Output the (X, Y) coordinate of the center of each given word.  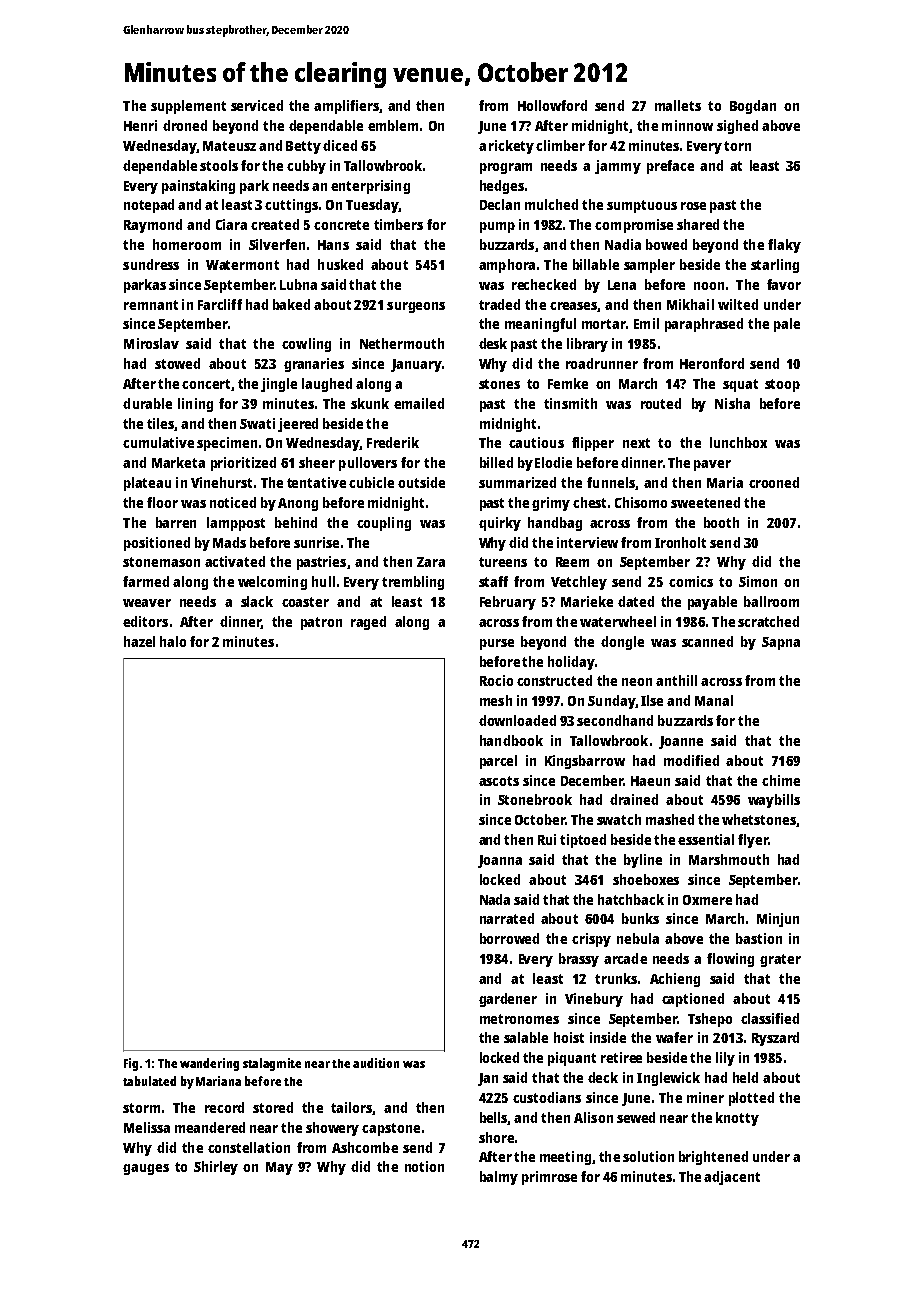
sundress (151, 264)
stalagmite (272, 1064)
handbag (555, 524)
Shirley (216, 1168)
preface (670, 167)
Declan (500, 204)
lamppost (236, 524)
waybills (774, 801)
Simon (758, 581)
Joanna (500, 861)
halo (173, 641)
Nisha (732, 403)
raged (368, 623)
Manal (714, 700)
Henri (140, 125)
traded (499, 304)
